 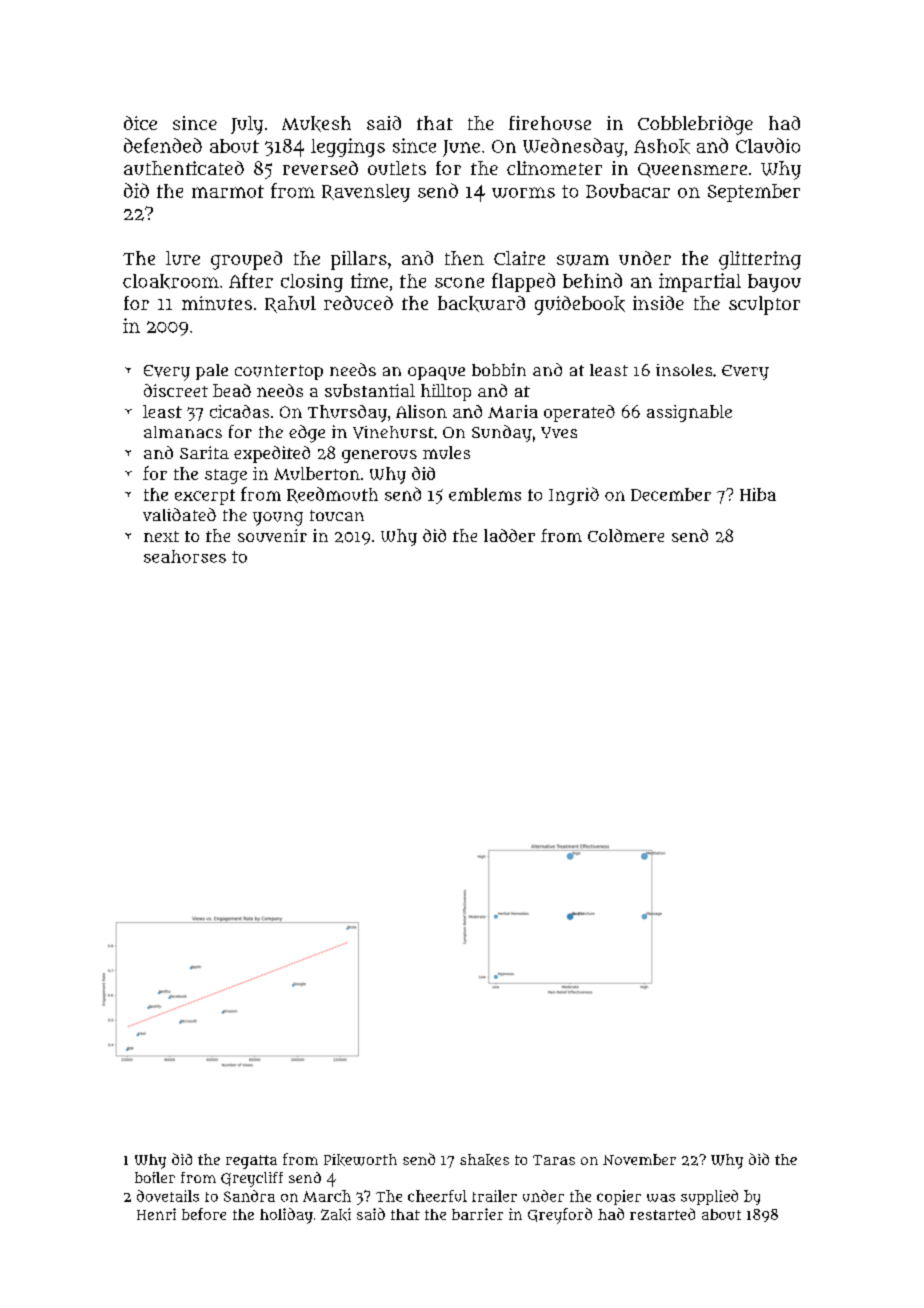 What do you see at coordinates (684, 370) in the page?
I see `insoles` at bounding box center [684, 370].
